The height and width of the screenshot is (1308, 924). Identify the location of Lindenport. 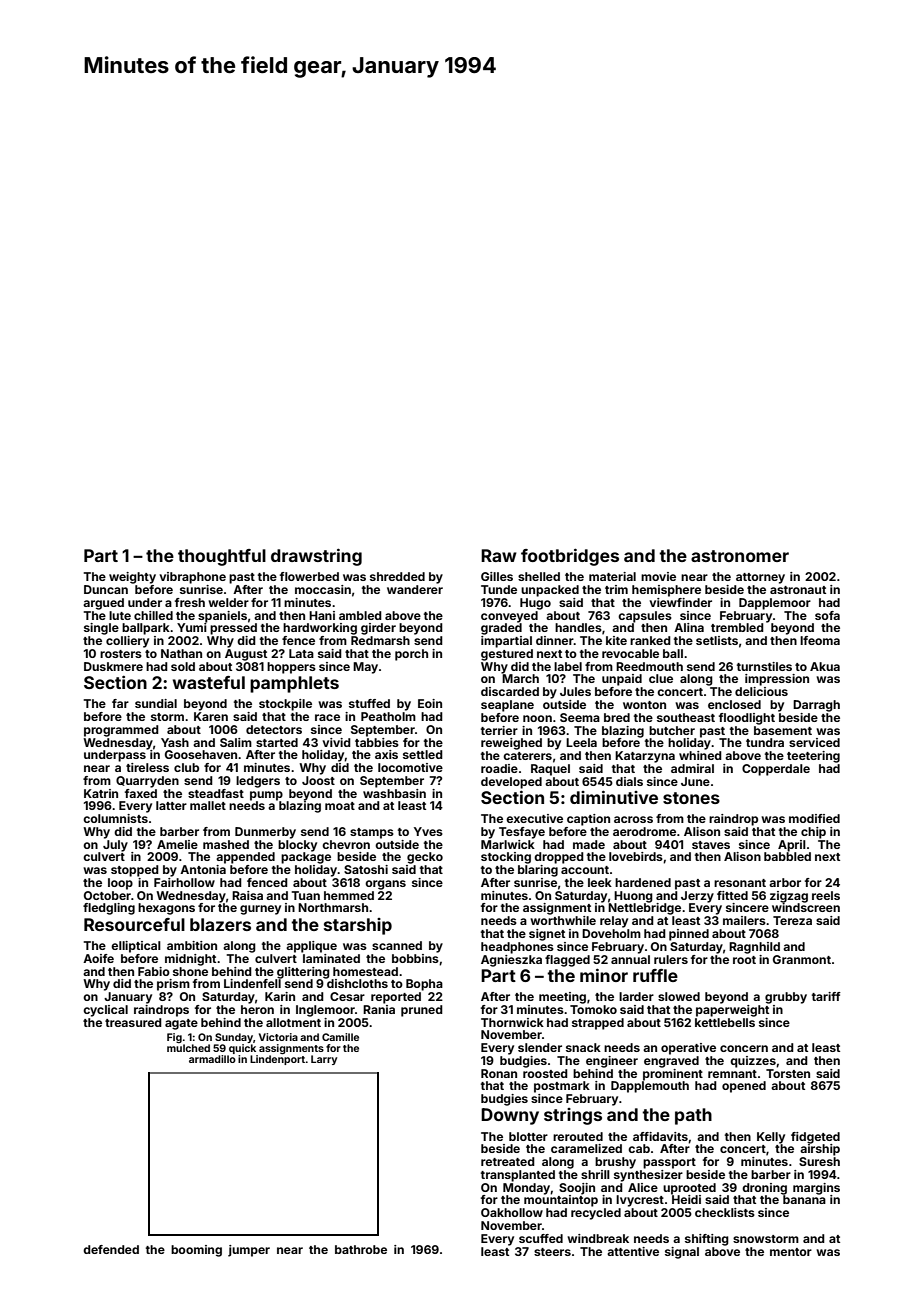
(278, 1060).
